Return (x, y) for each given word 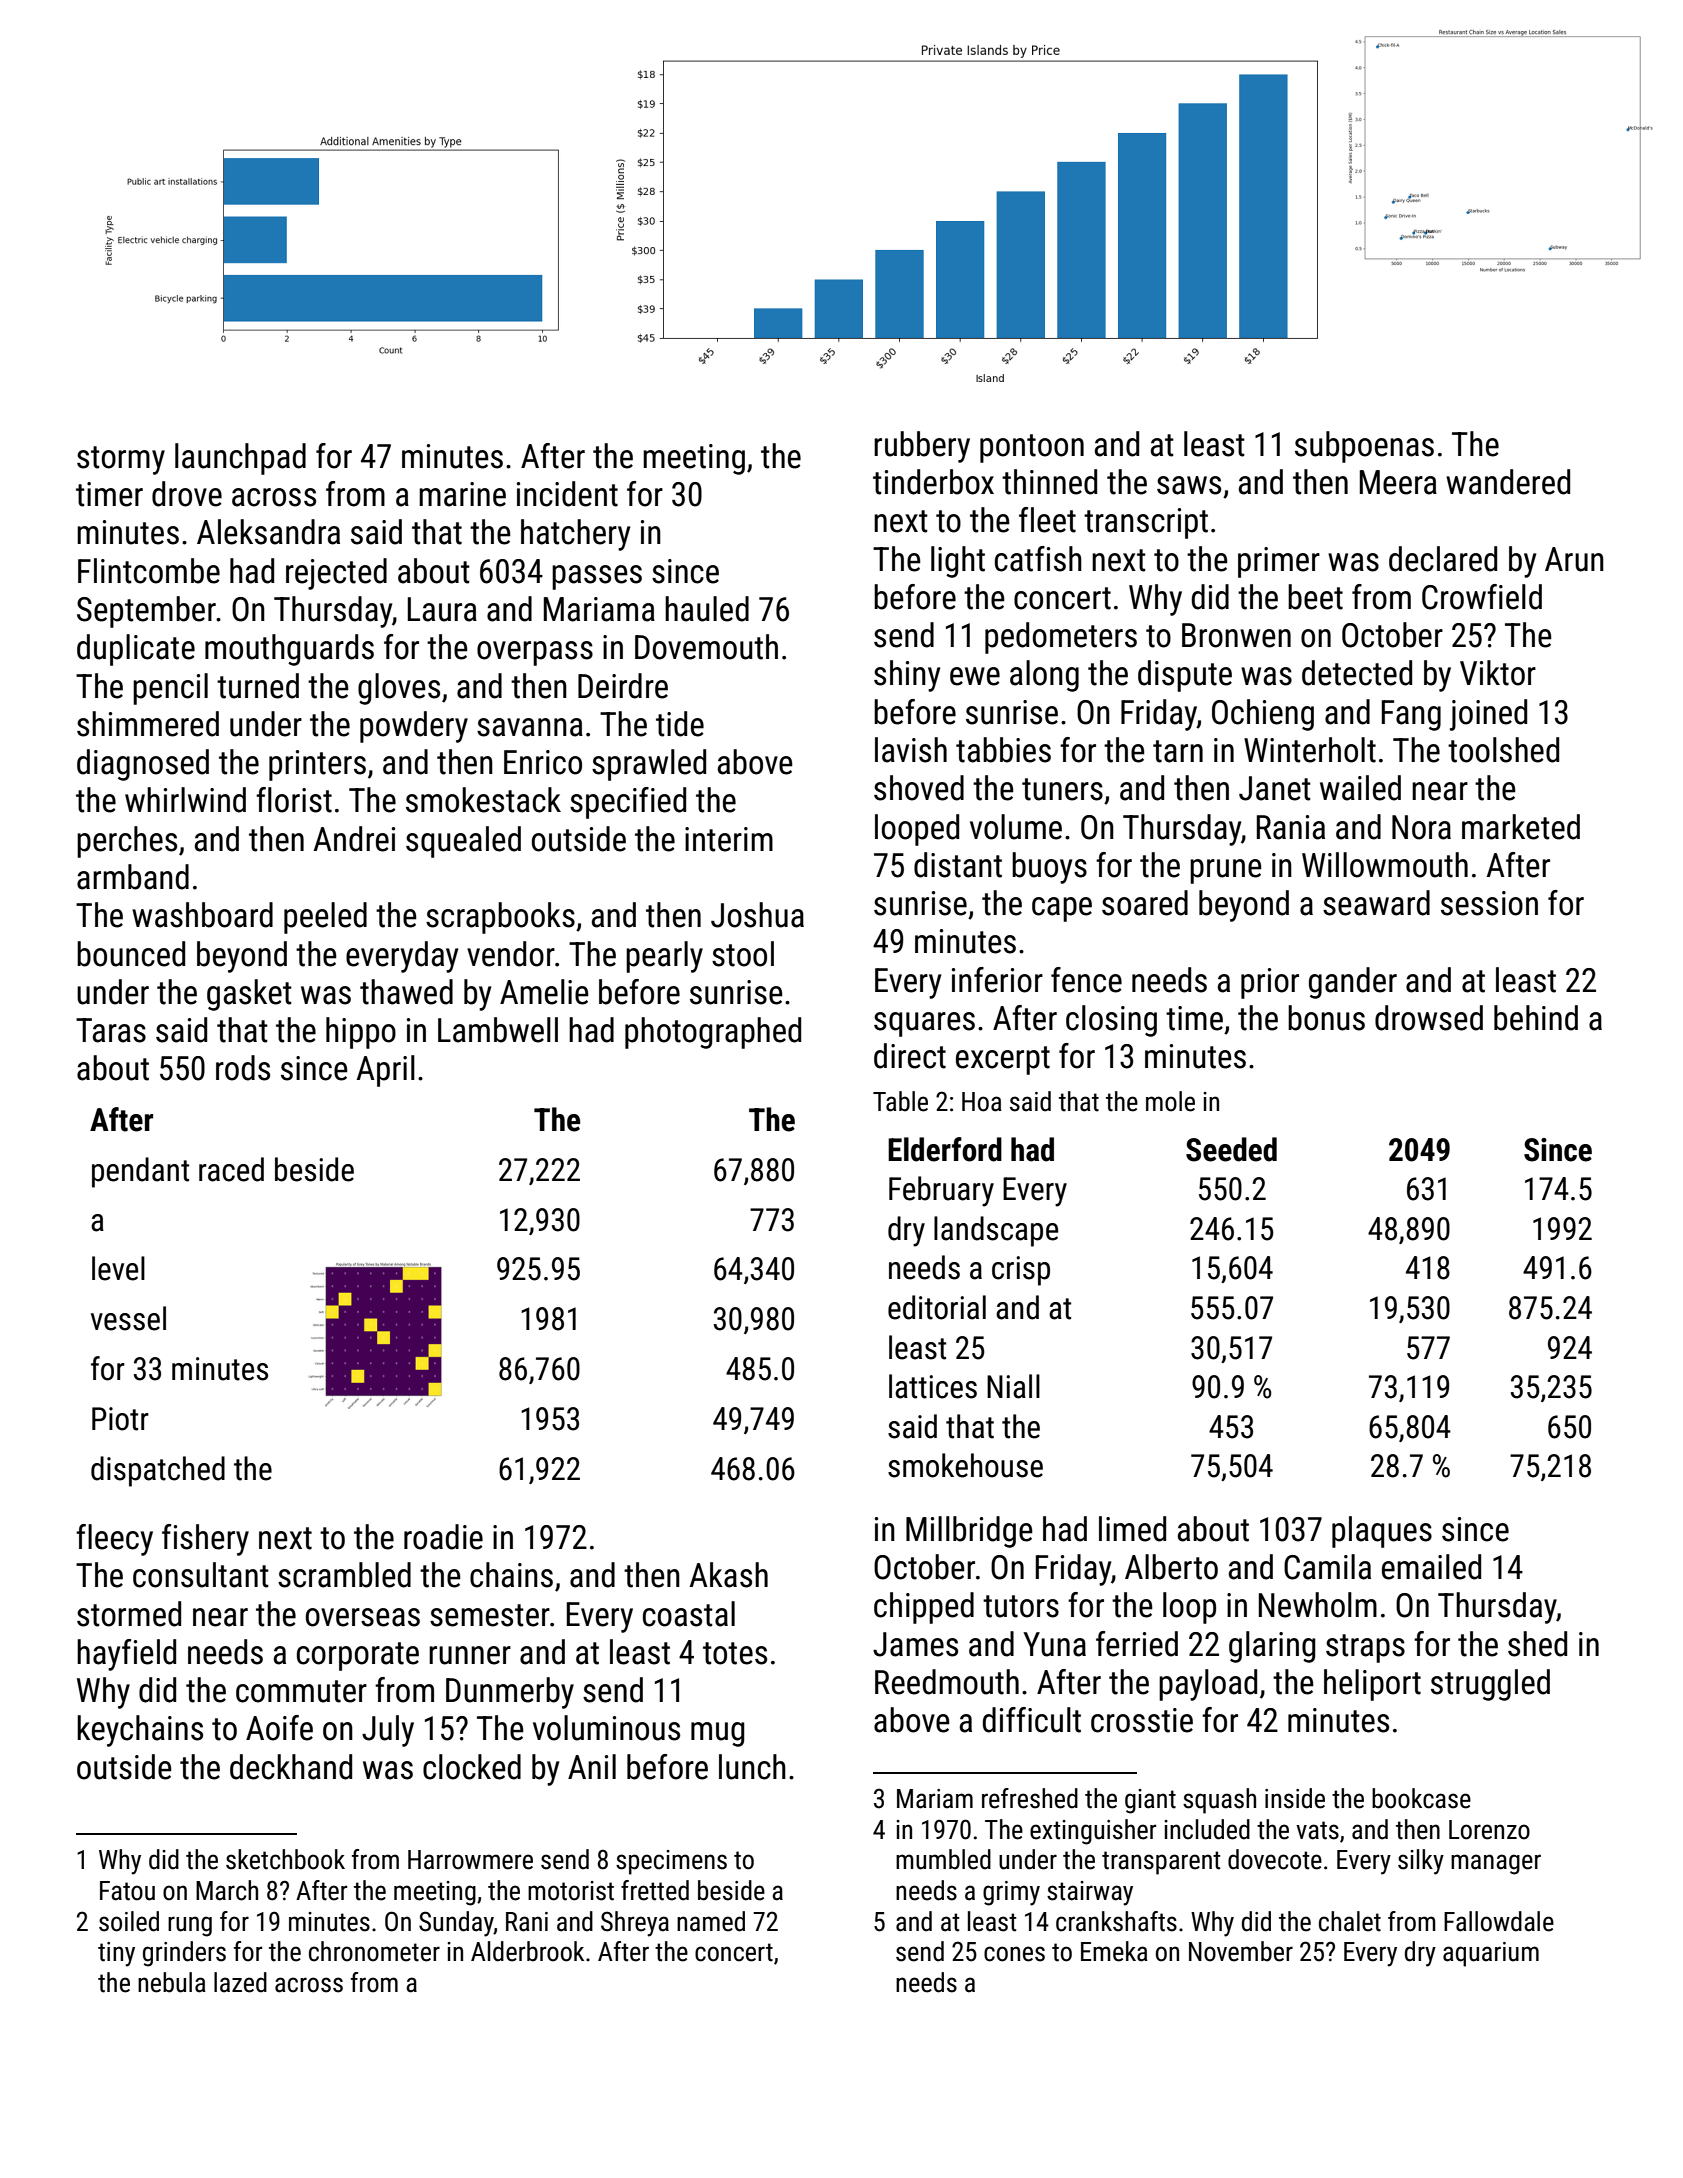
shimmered (148, 724)
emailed (1431, 1567)
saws (1189, 485)
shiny (907, 676)
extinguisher (1093, 1832)
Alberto (1171, 1567)
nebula (172, 1982)
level (118, 1268)
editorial (937, 1307)
